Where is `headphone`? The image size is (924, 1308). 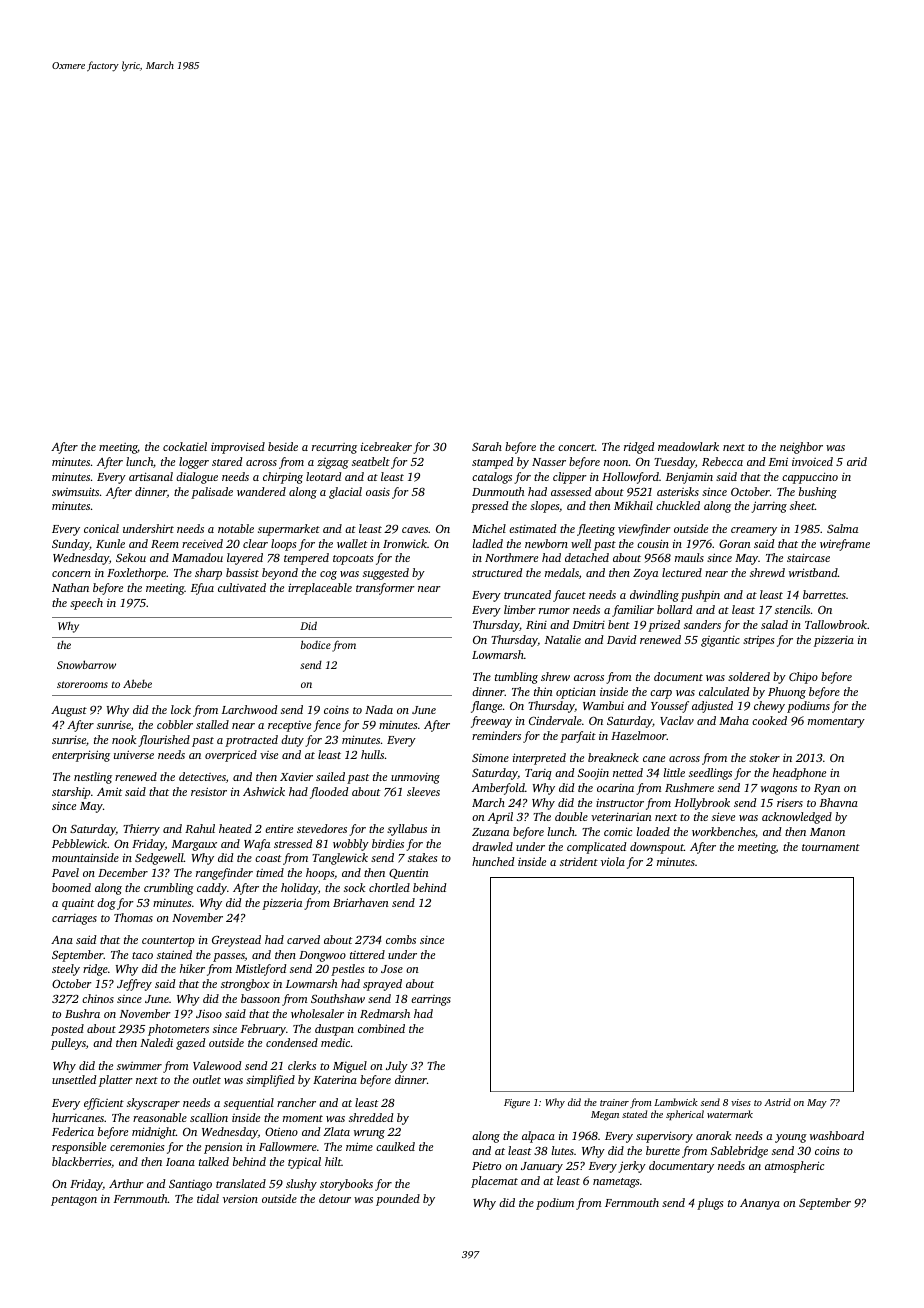 headphone is located at coordinates (799, 774).
